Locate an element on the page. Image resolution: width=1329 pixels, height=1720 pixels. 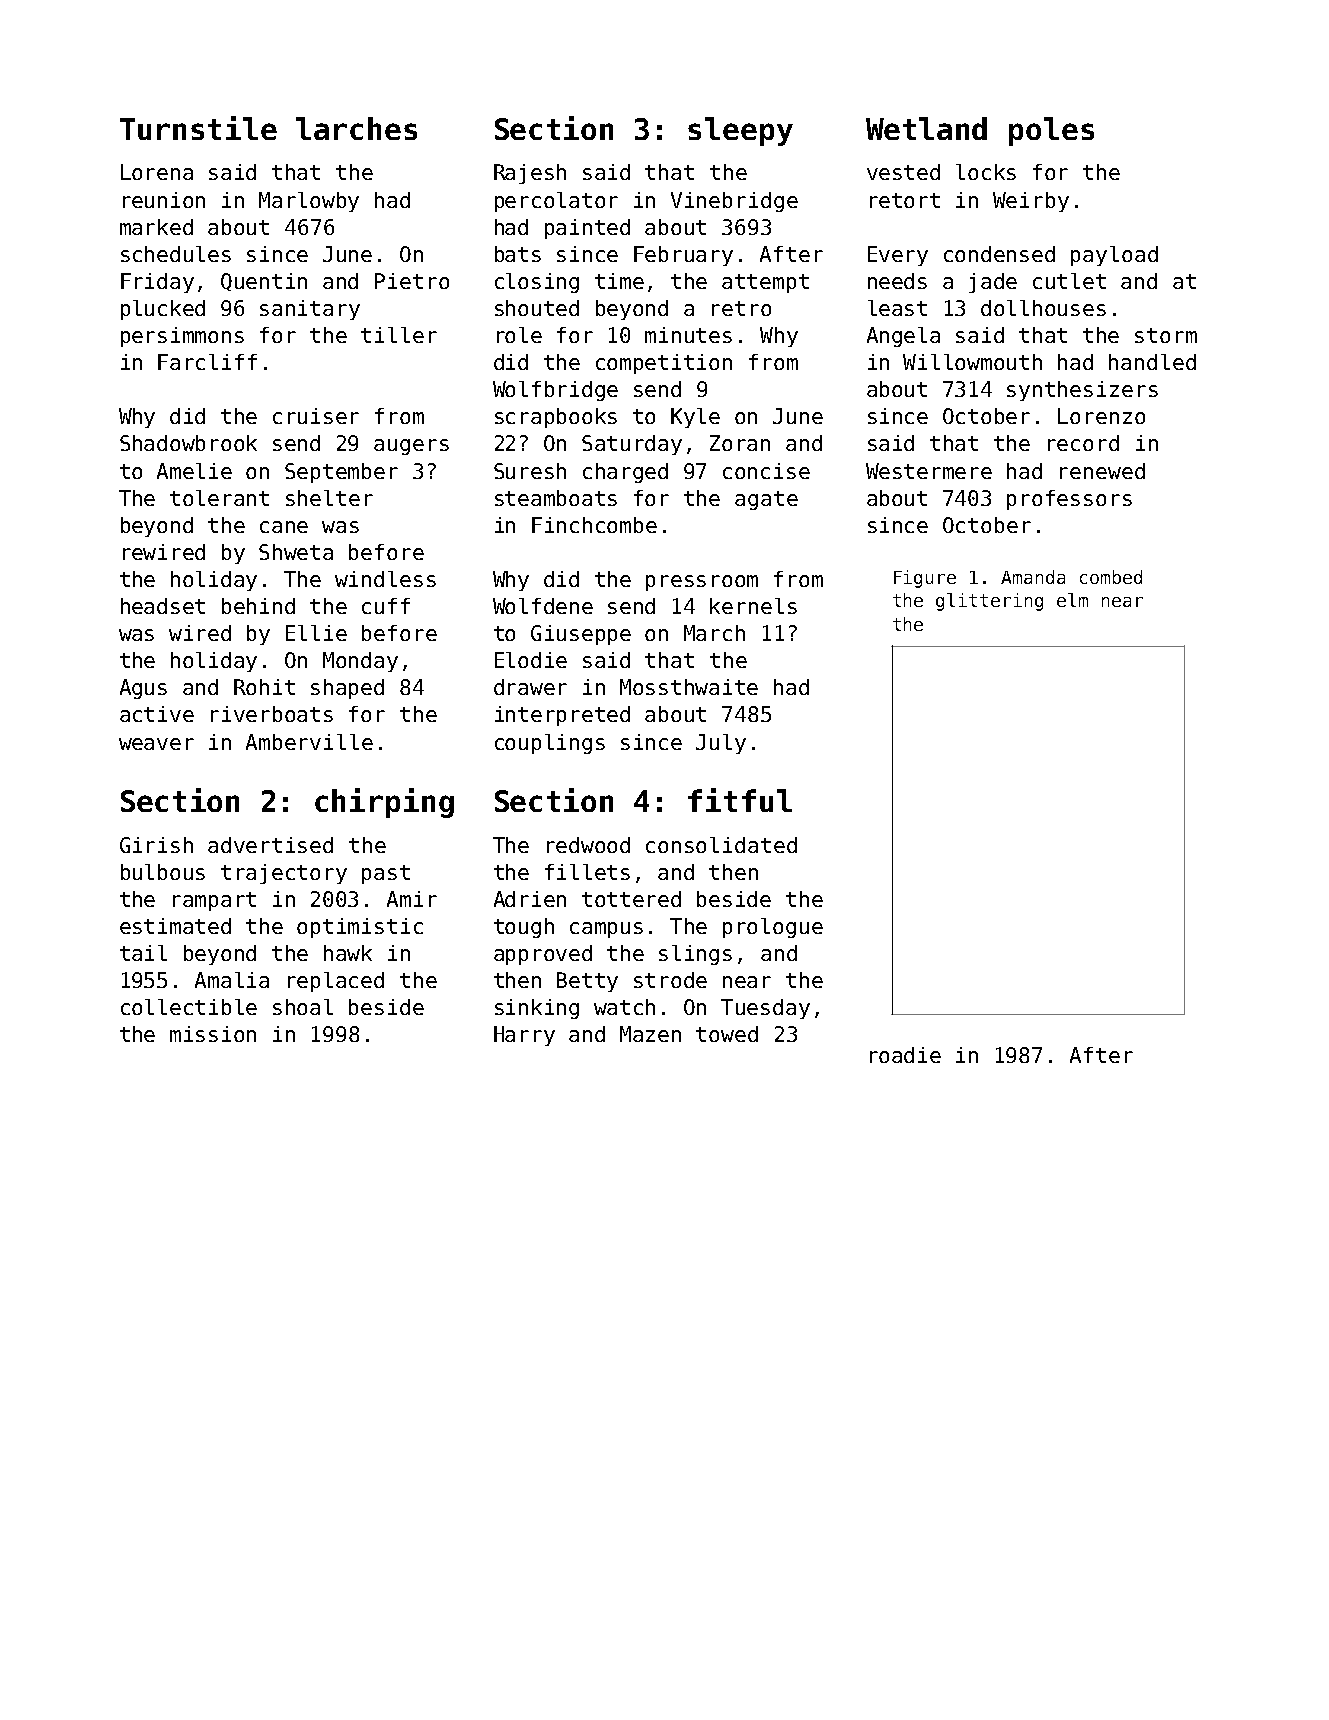
Amelie is located at coordinates (194, 471).
